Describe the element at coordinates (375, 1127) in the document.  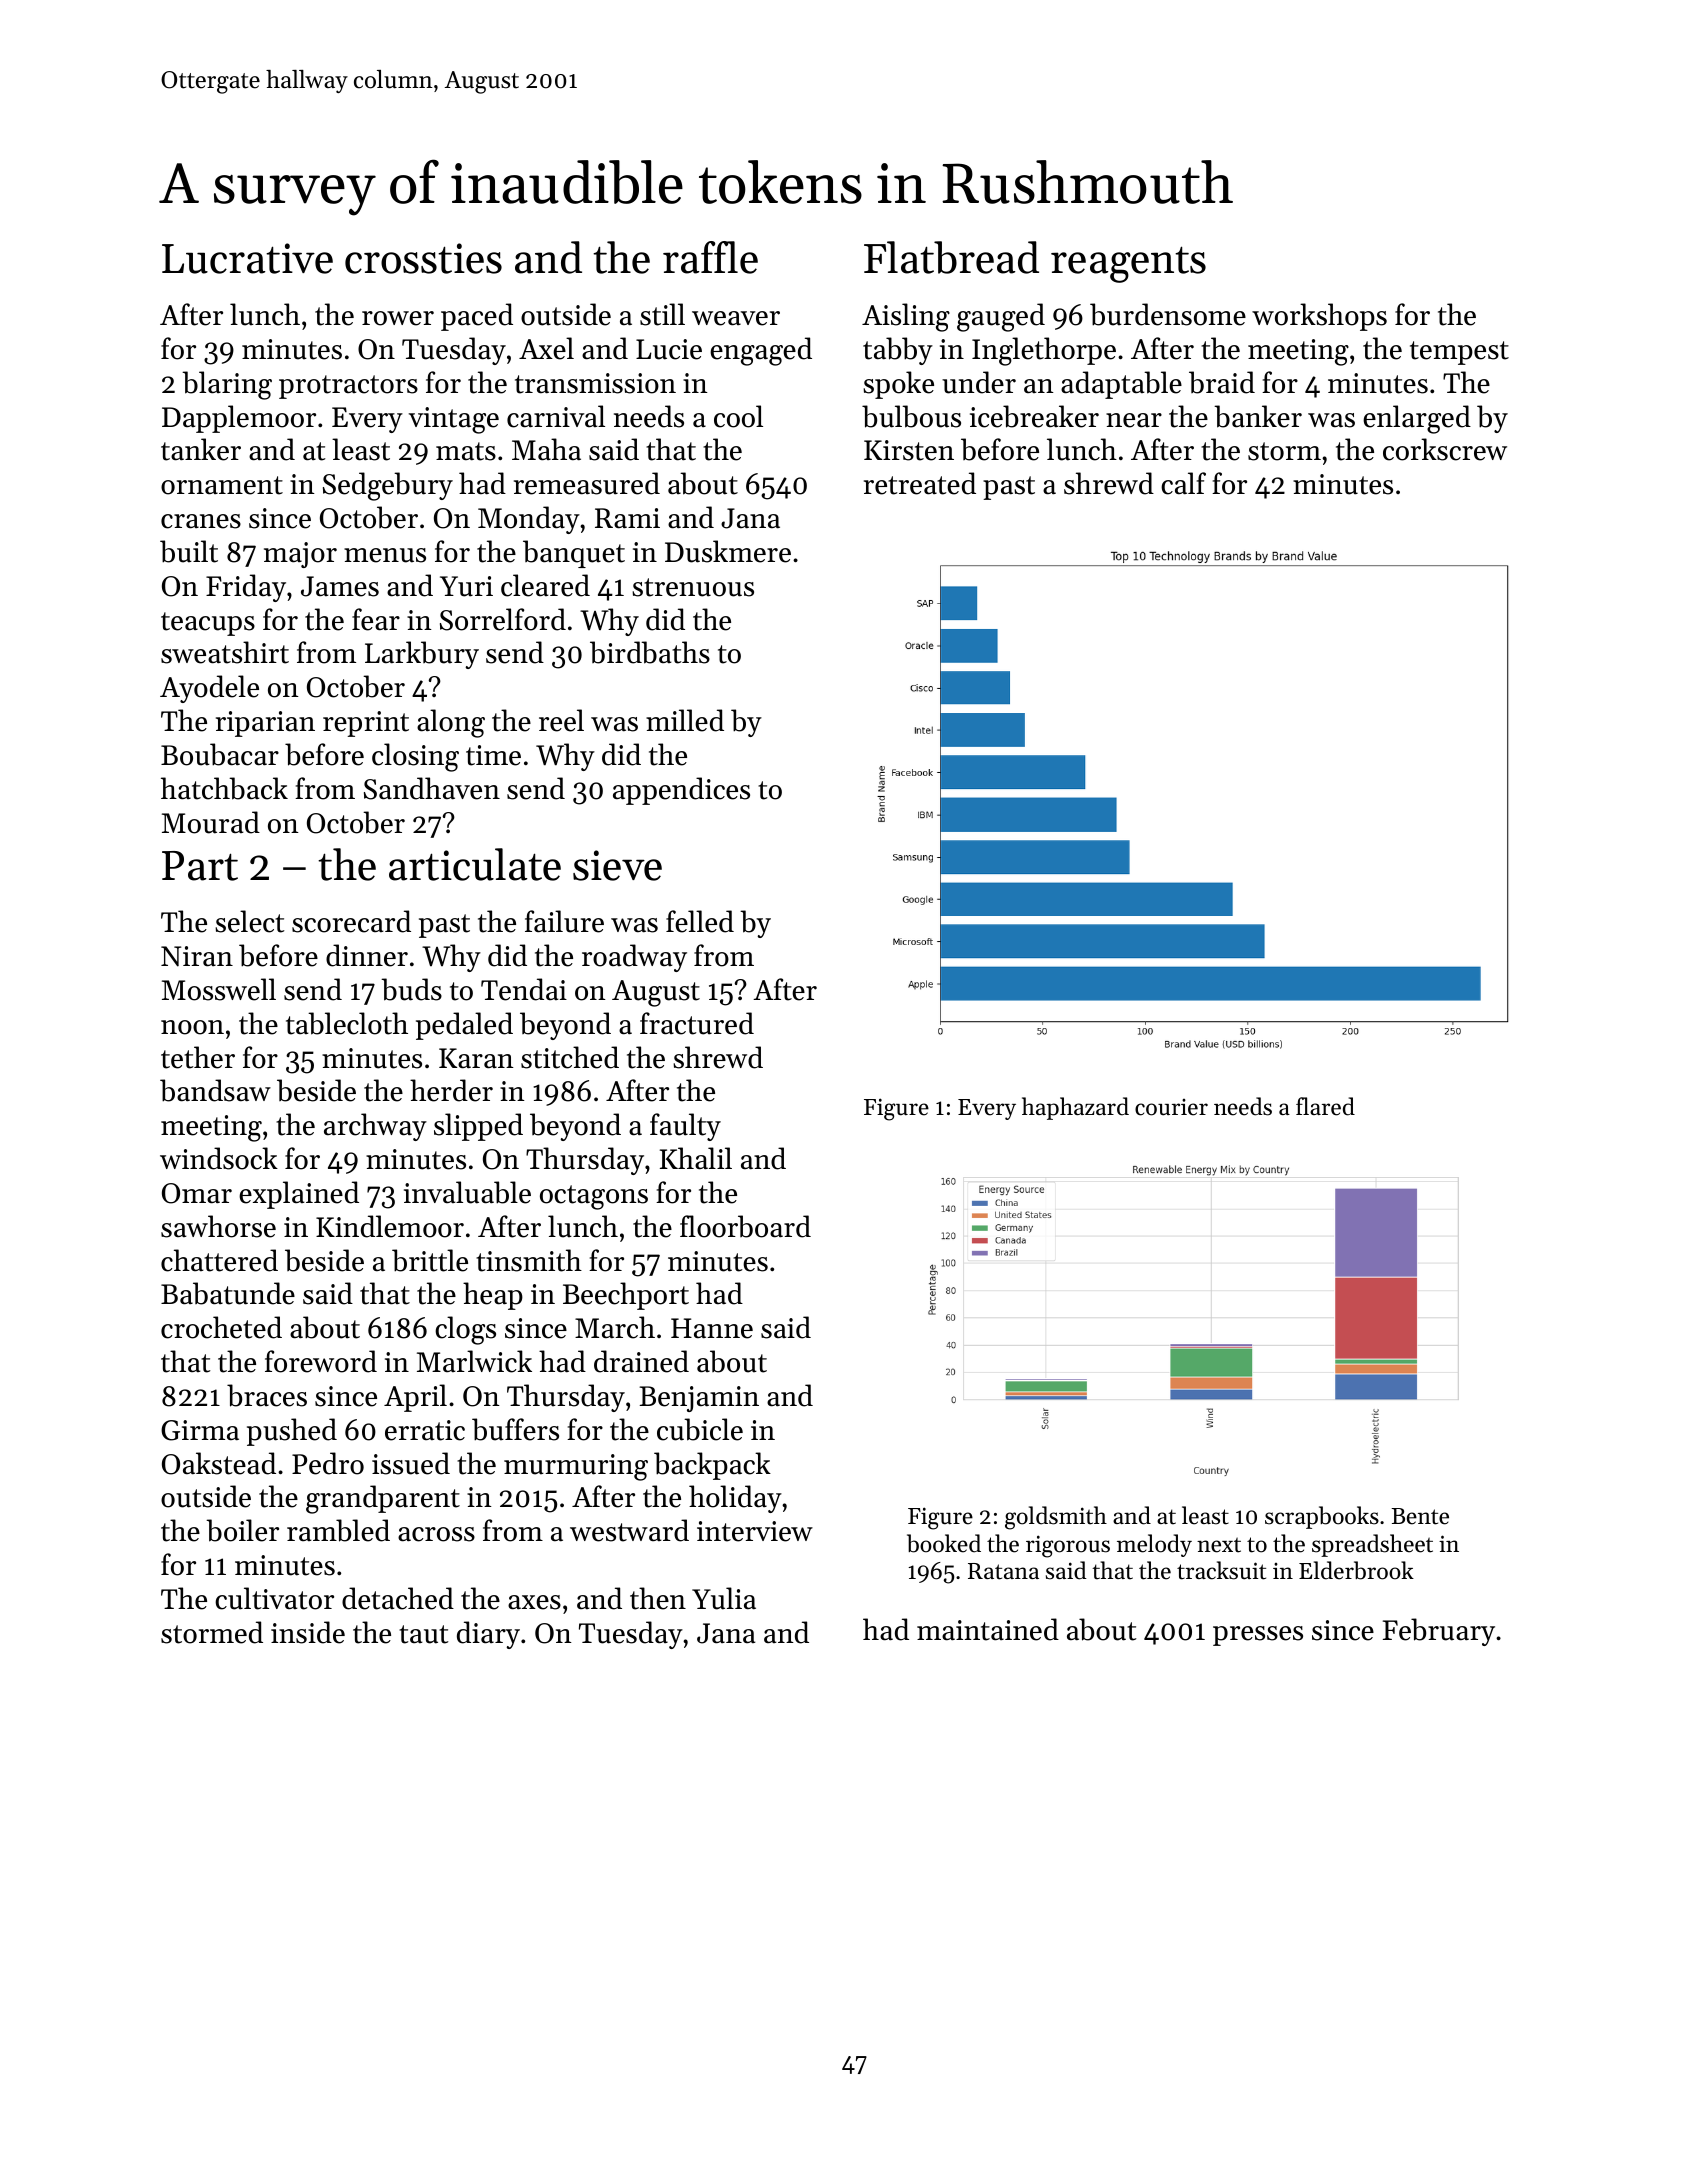
I see `archway` at that location.
